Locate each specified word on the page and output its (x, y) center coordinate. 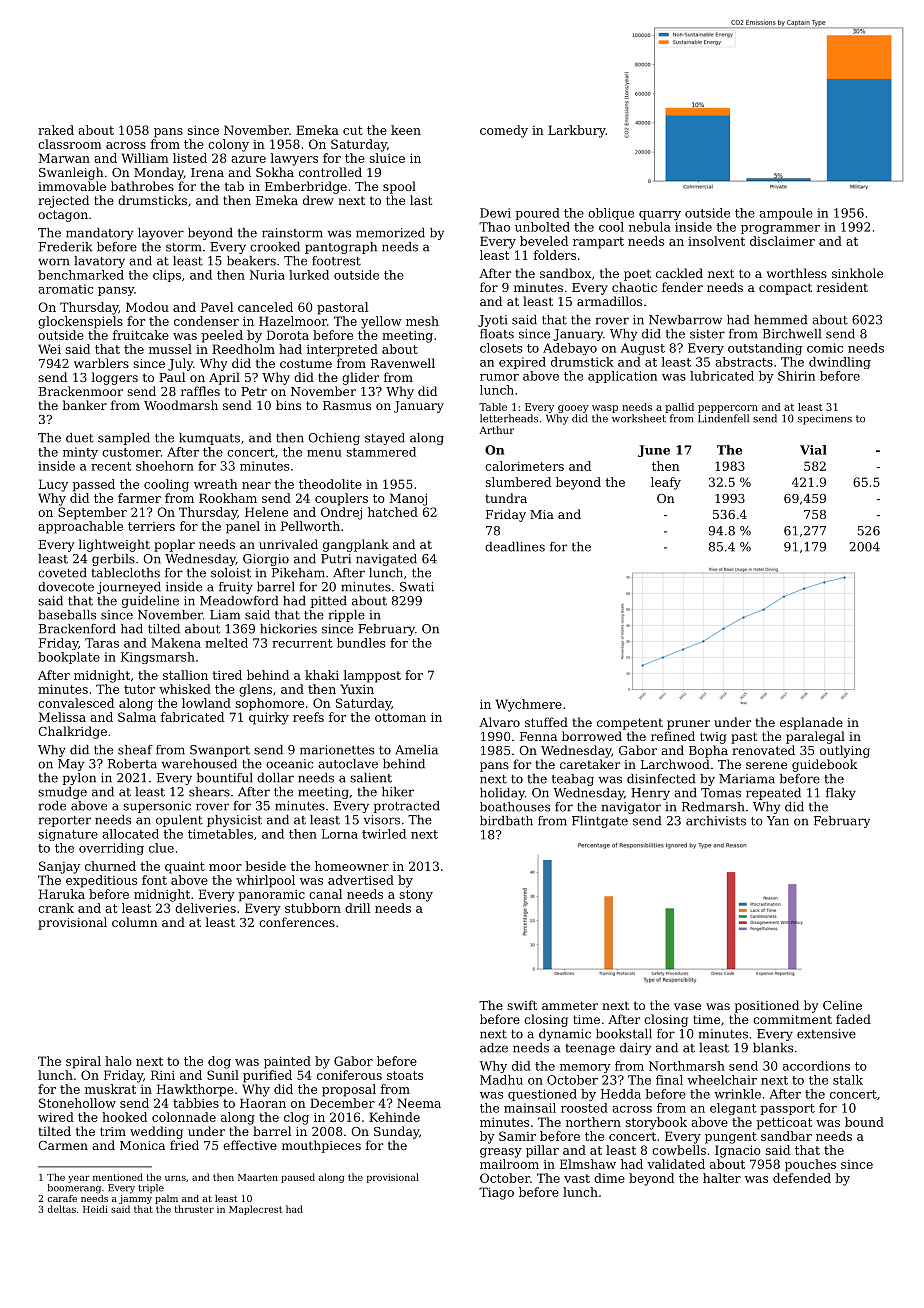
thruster (194, 1209)
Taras (102, 643)
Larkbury (577, 131)
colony (228, 145)
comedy (504, 131)
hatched (393, 512)
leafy (666, 483)
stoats (405, 1075)
